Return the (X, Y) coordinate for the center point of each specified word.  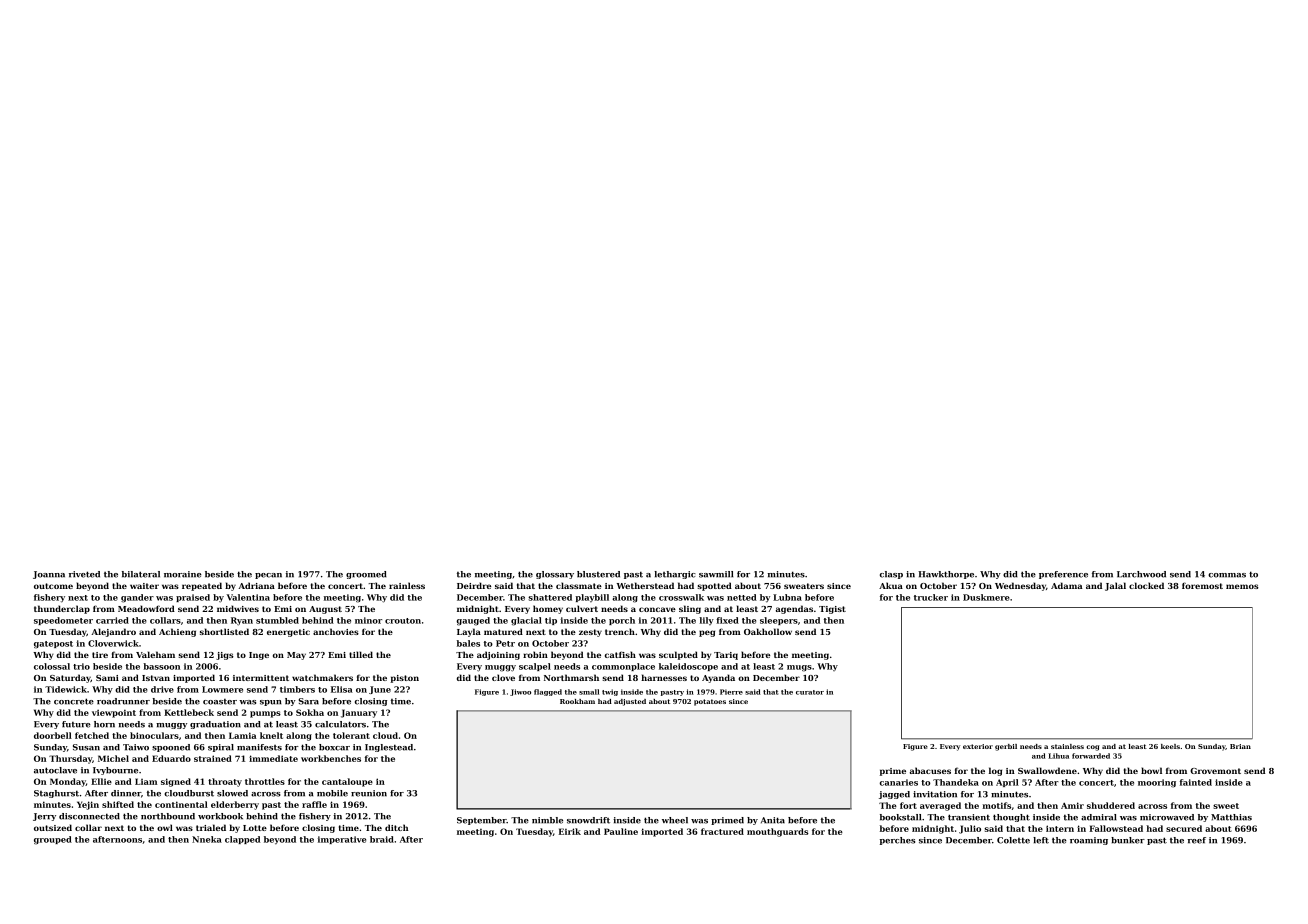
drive (162, 689)
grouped (53, 840)
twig (610, 692)
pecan (268, 576)
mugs (799, 668)
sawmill (716, 574)
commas (1227, 575)
